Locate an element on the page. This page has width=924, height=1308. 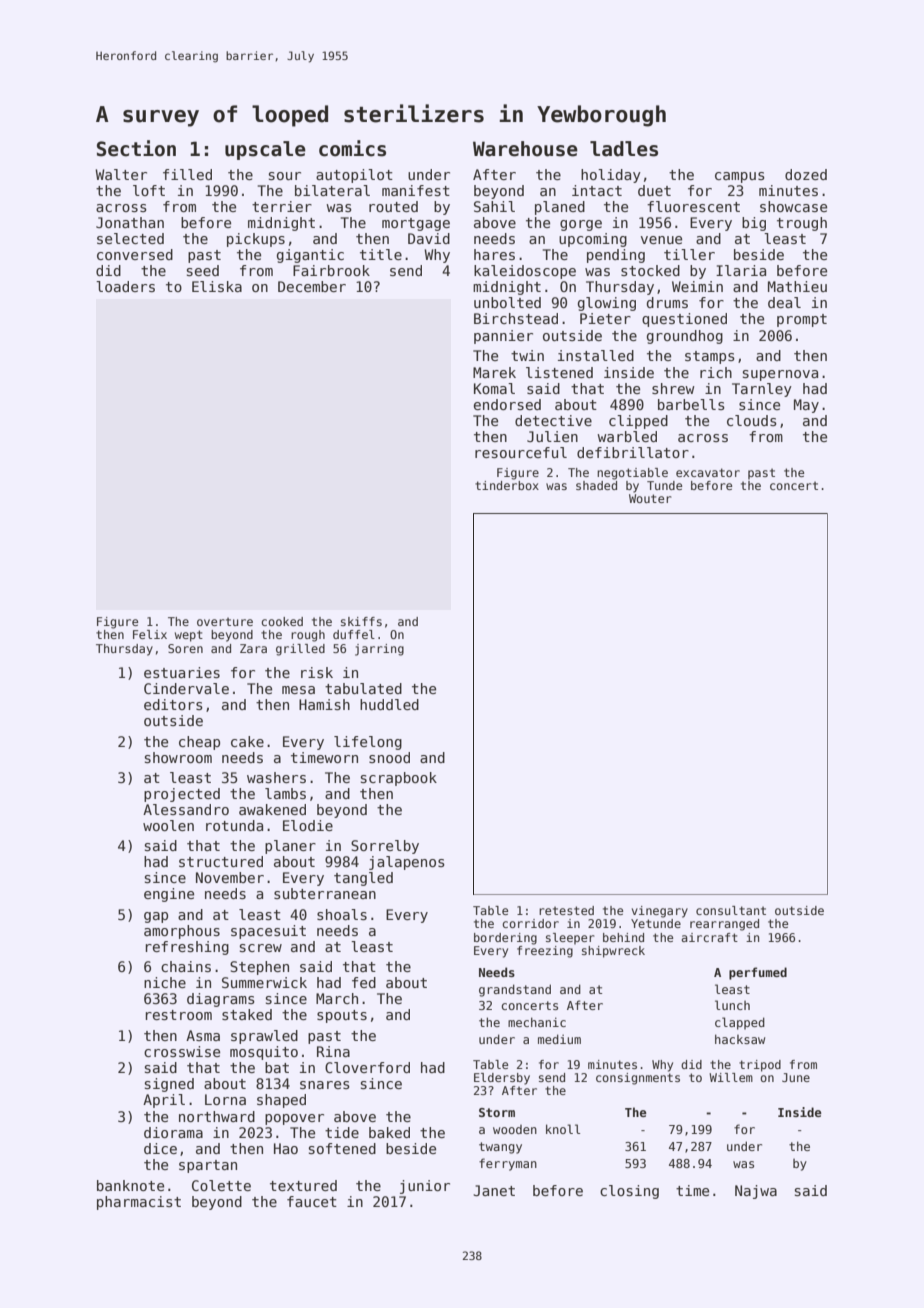
Warehouse is located at coordinates (525, 149).
